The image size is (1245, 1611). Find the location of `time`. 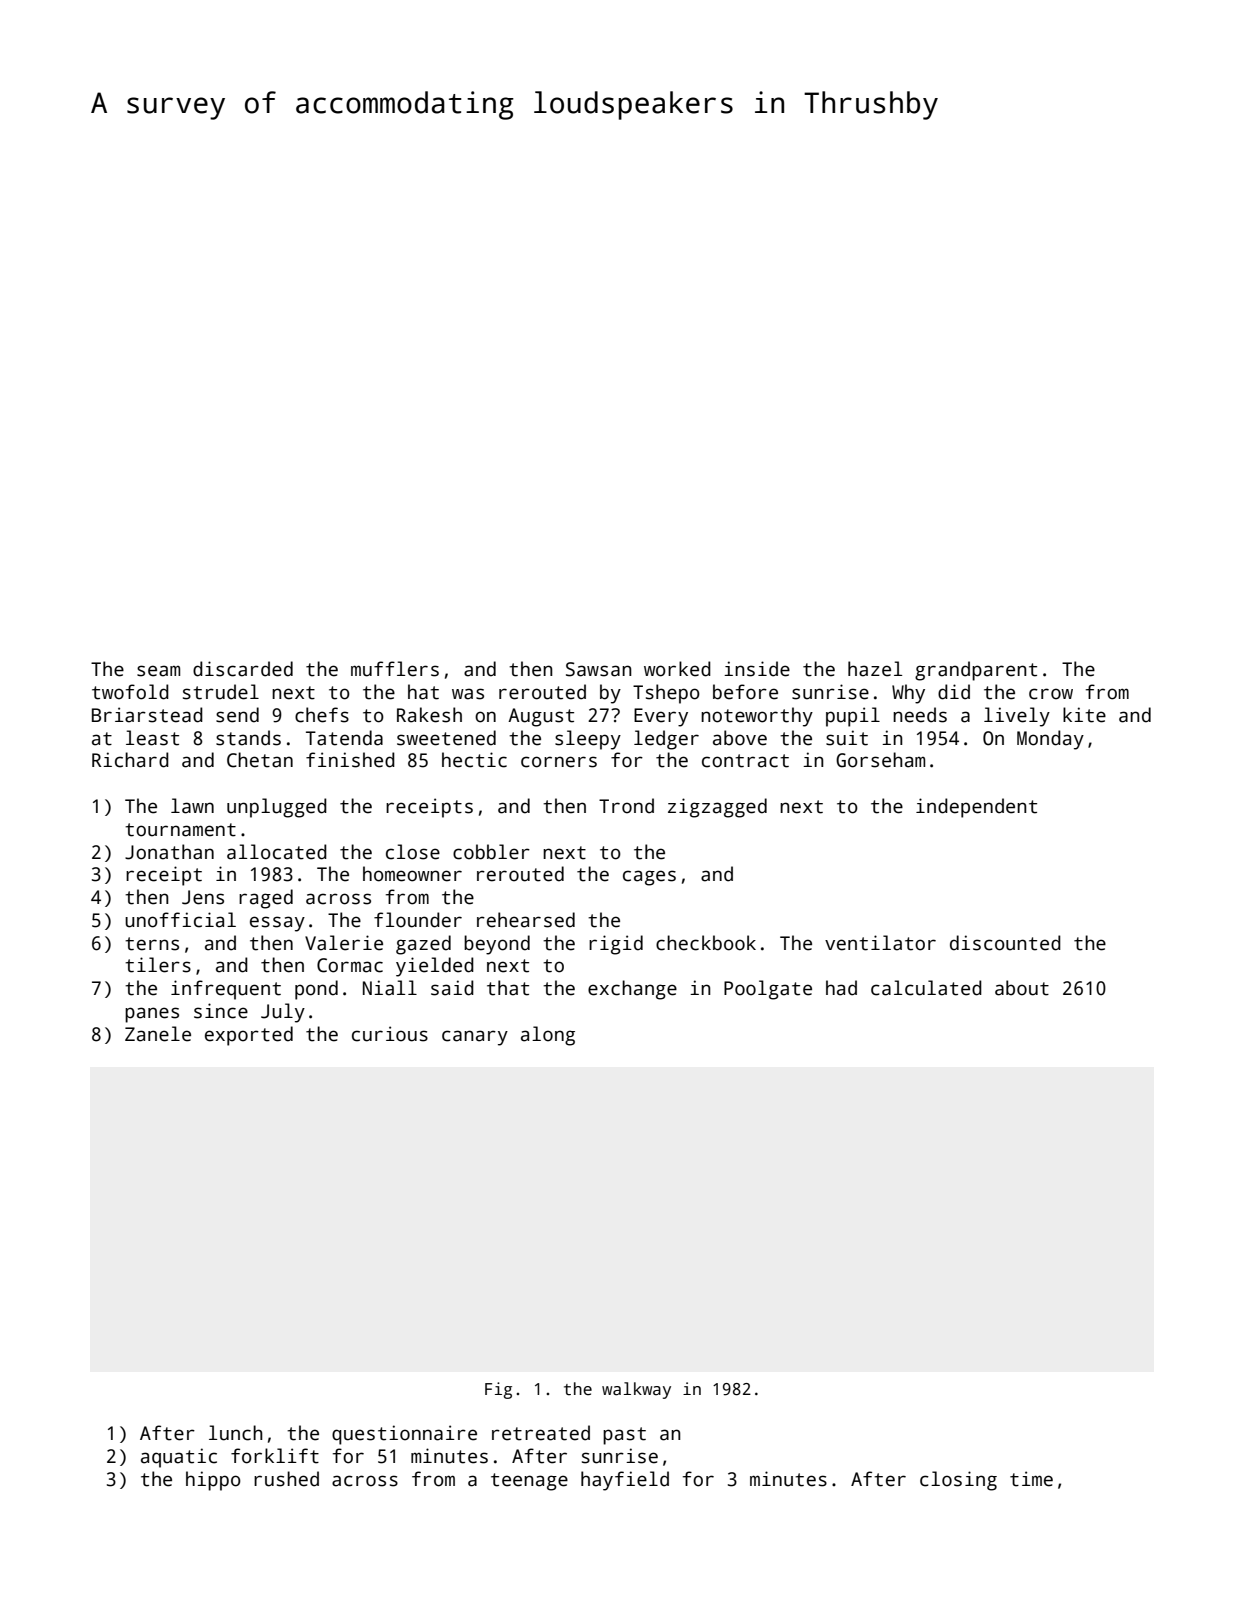

time is located at coordinates (1031, 1479).
